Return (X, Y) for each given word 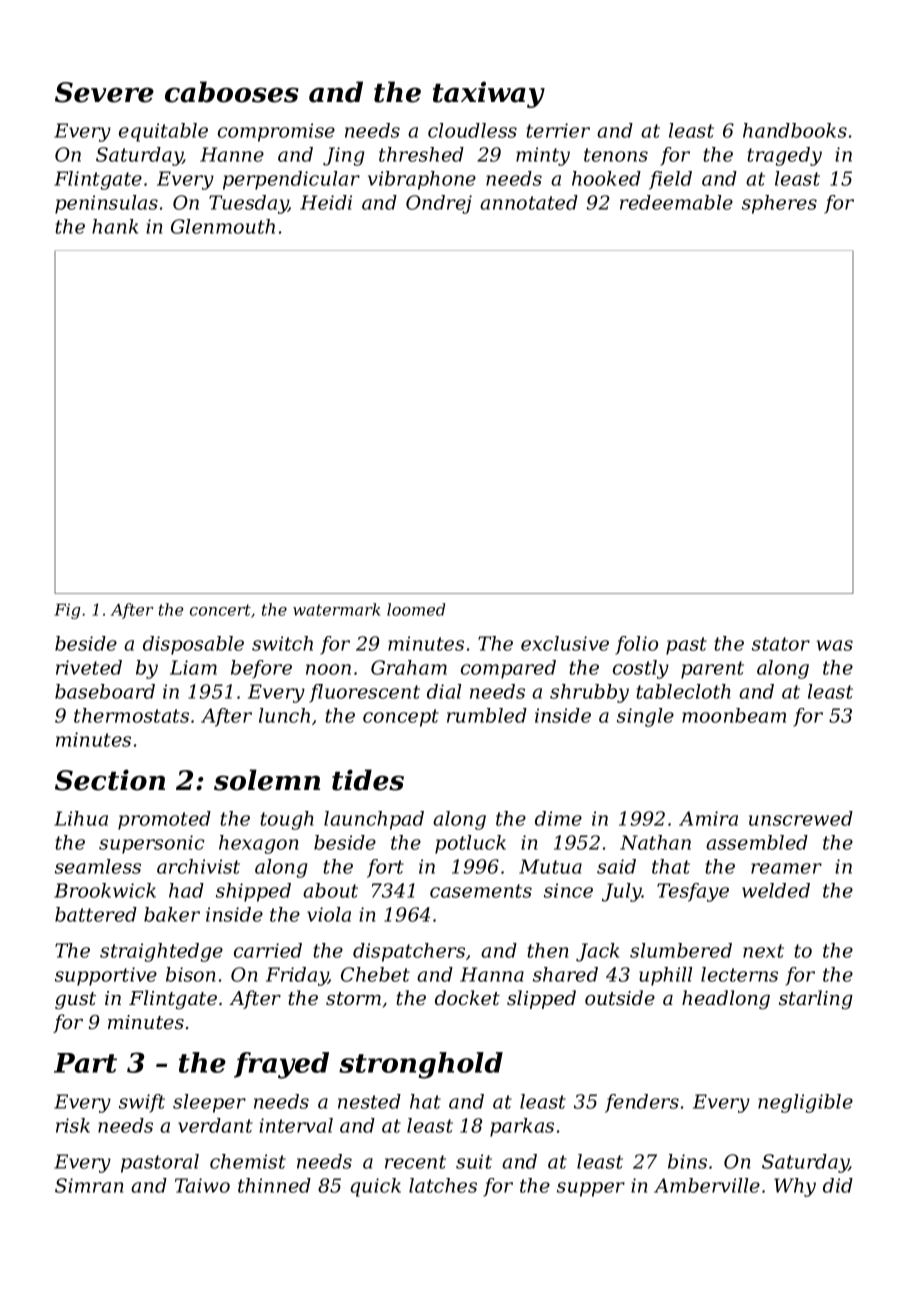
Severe (104, 92)
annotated (529, 202)
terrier (558, 130)
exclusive (565, 643)
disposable (193, 645)
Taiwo (202, 1185)
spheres (779, 204)
